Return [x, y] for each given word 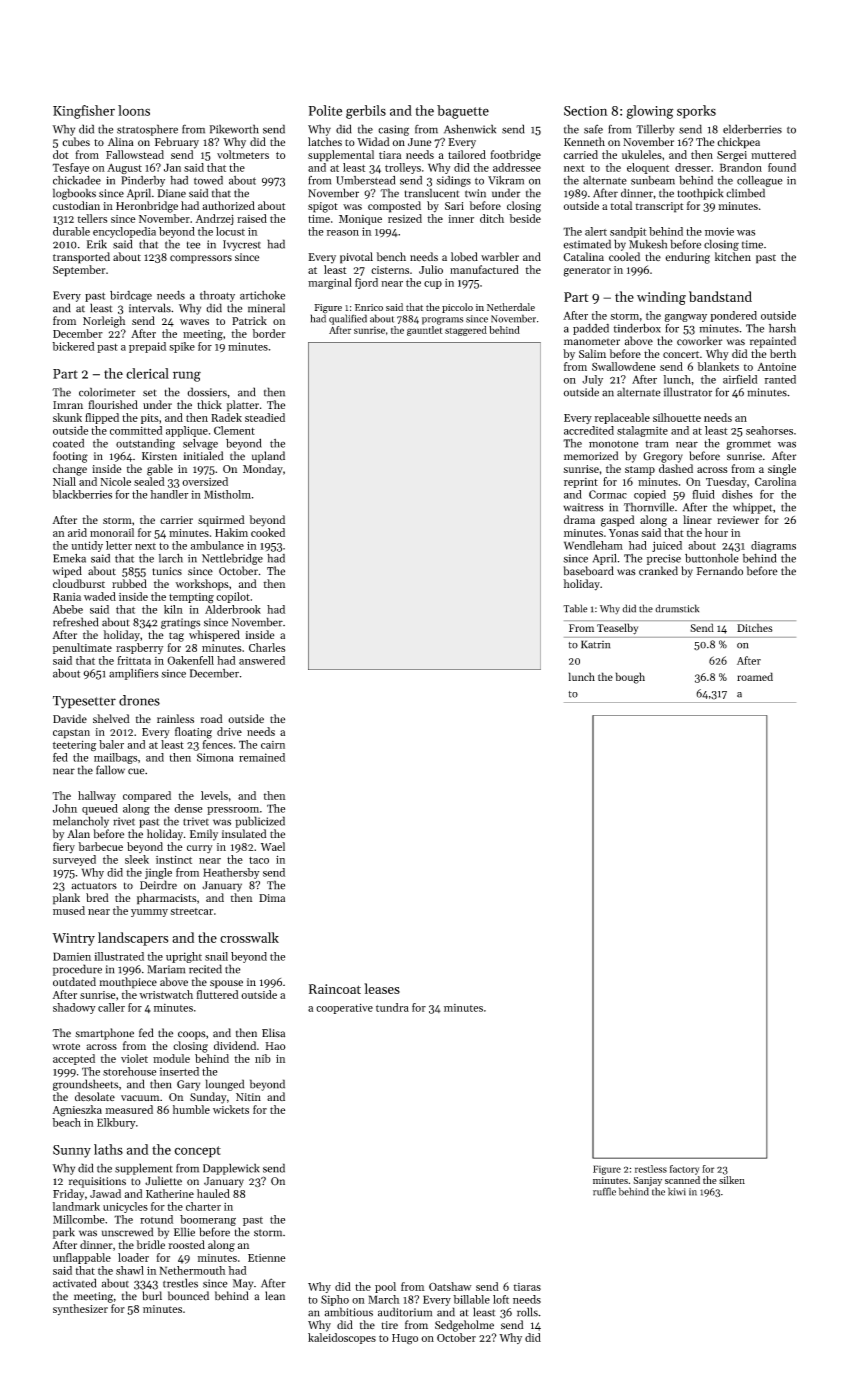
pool [385, 1287]
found [782, 167]
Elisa [273, 1033]
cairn [273, 745]
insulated [244, 834]
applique [187, 431]
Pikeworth [234, 129]
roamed [755, 676]
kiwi [677, 1191]
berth [783, 353]
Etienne [267, 1258]
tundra [392, 1007]
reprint [581, 483]
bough [630, 678]
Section [586, 111]
